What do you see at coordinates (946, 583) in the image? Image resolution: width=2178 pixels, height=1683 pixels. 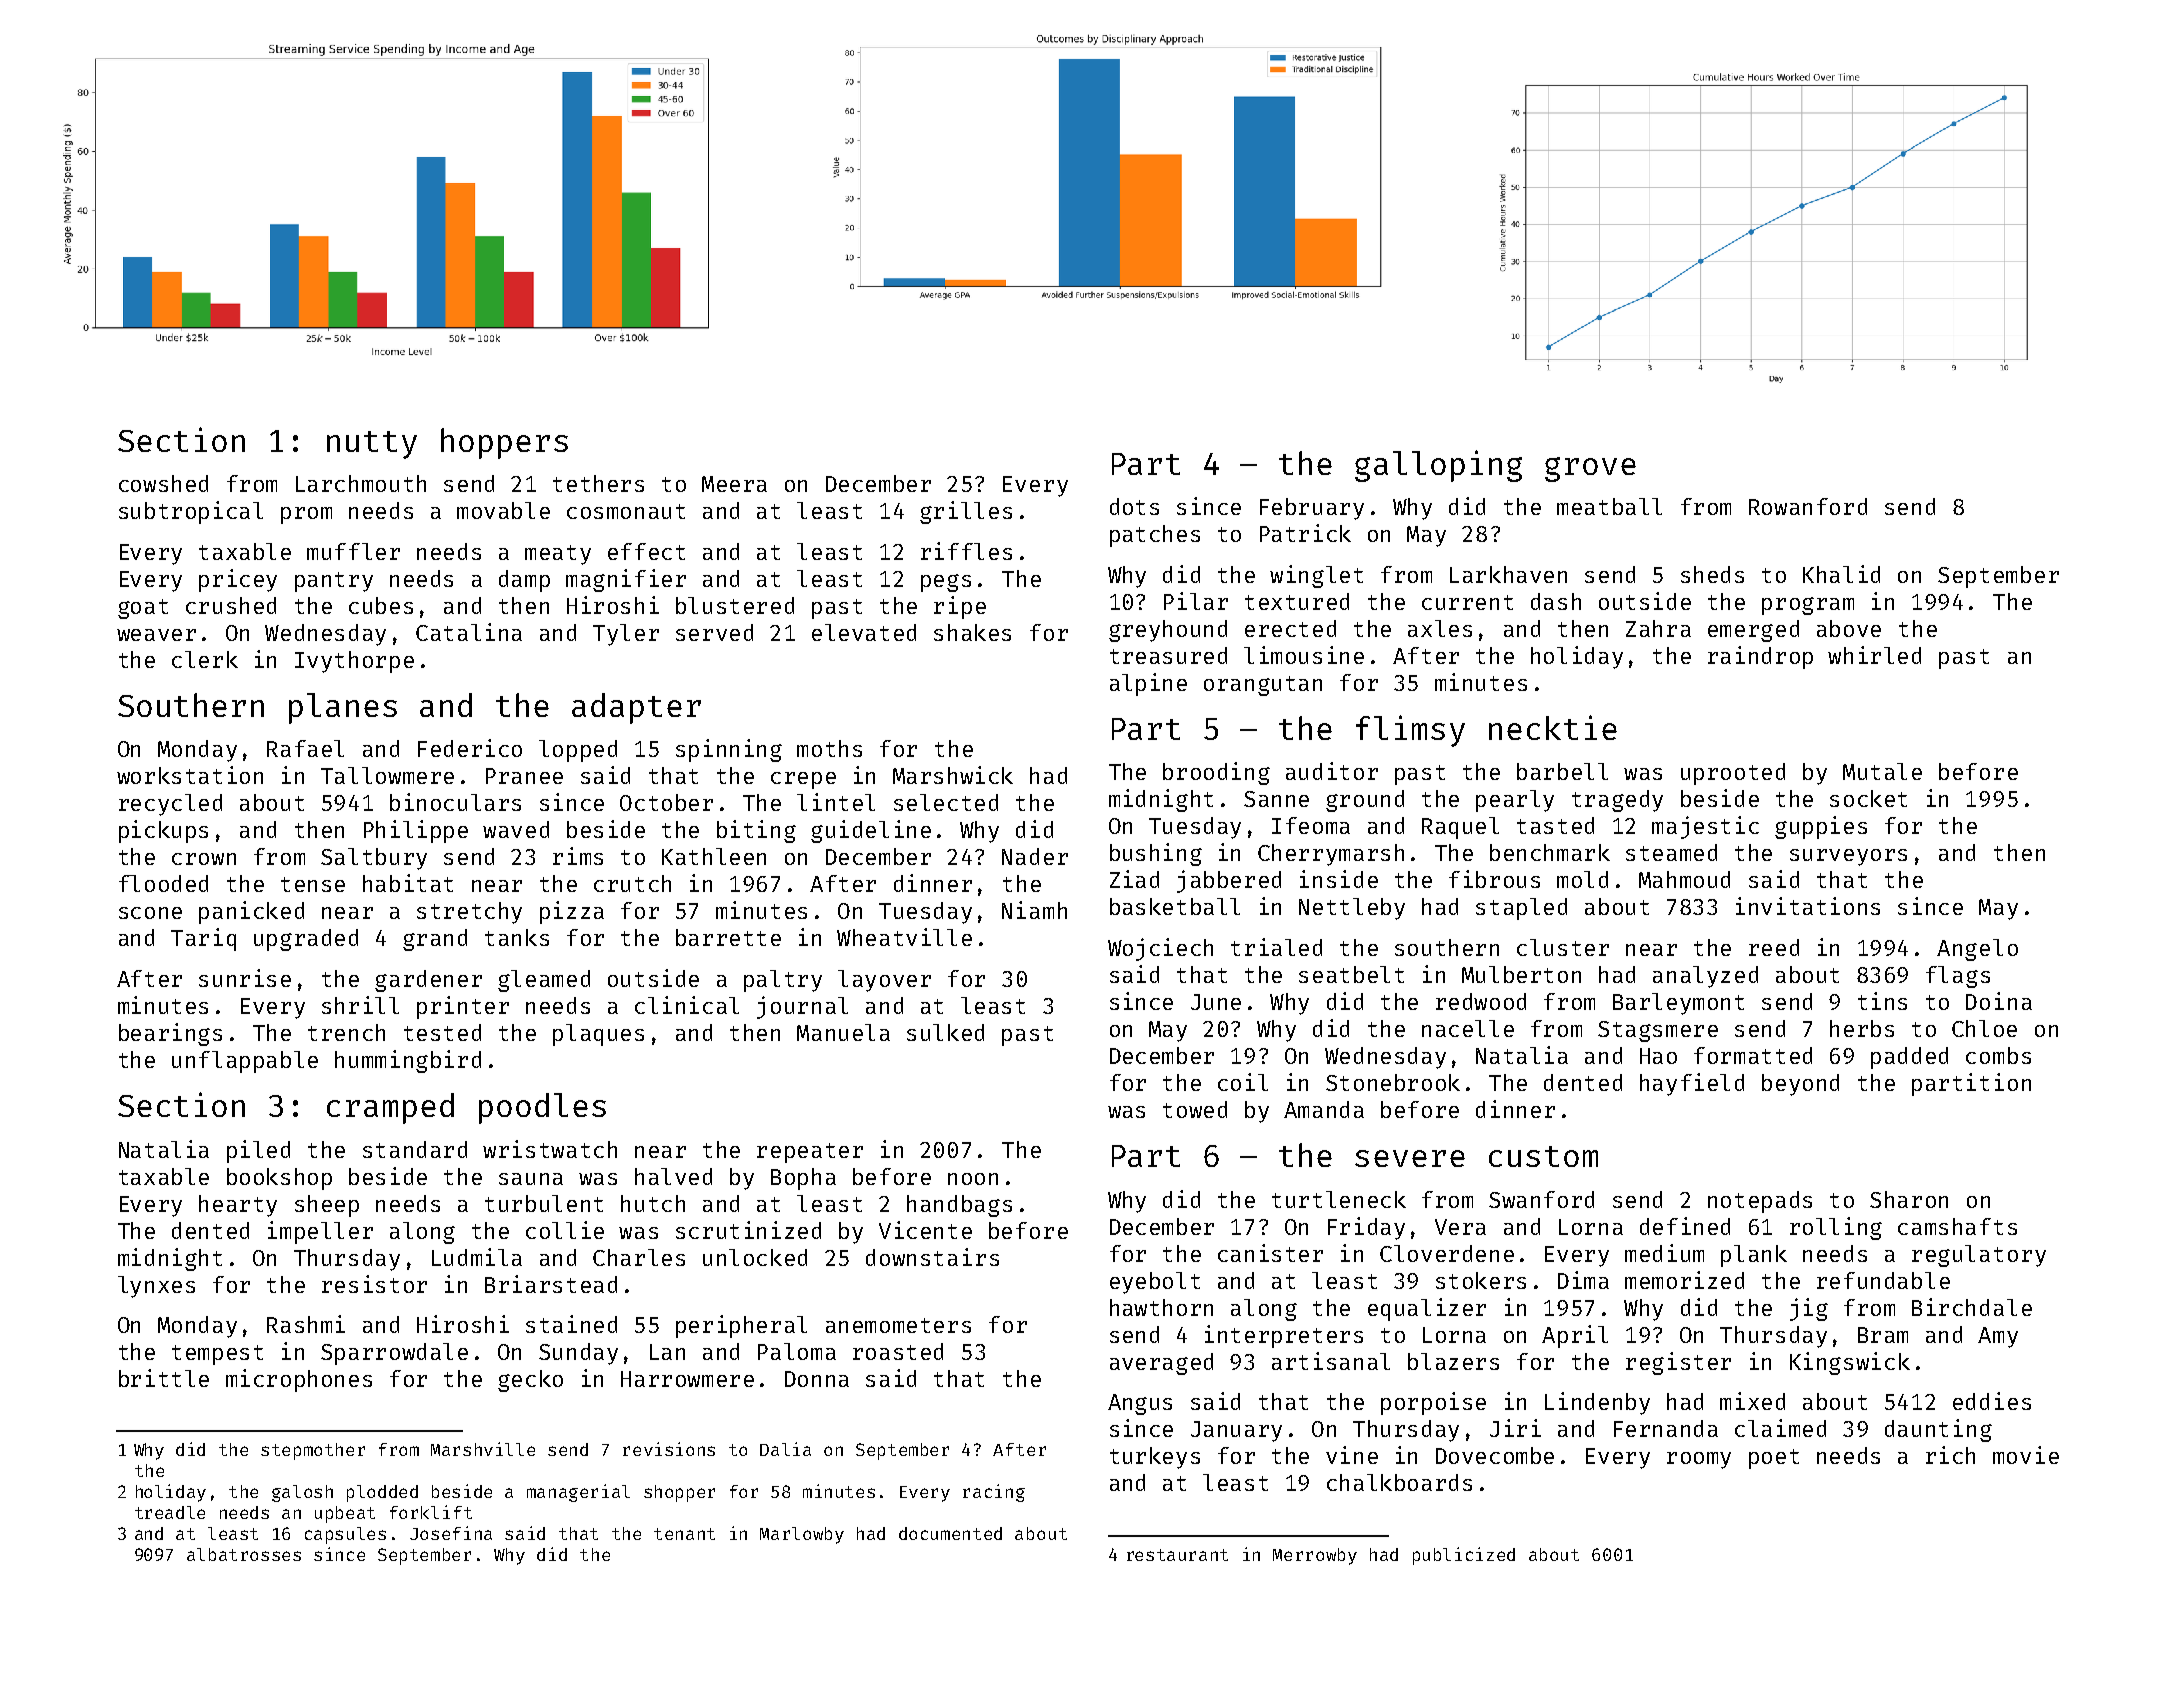 I see `pegs` at bounding box center [946, 583].
